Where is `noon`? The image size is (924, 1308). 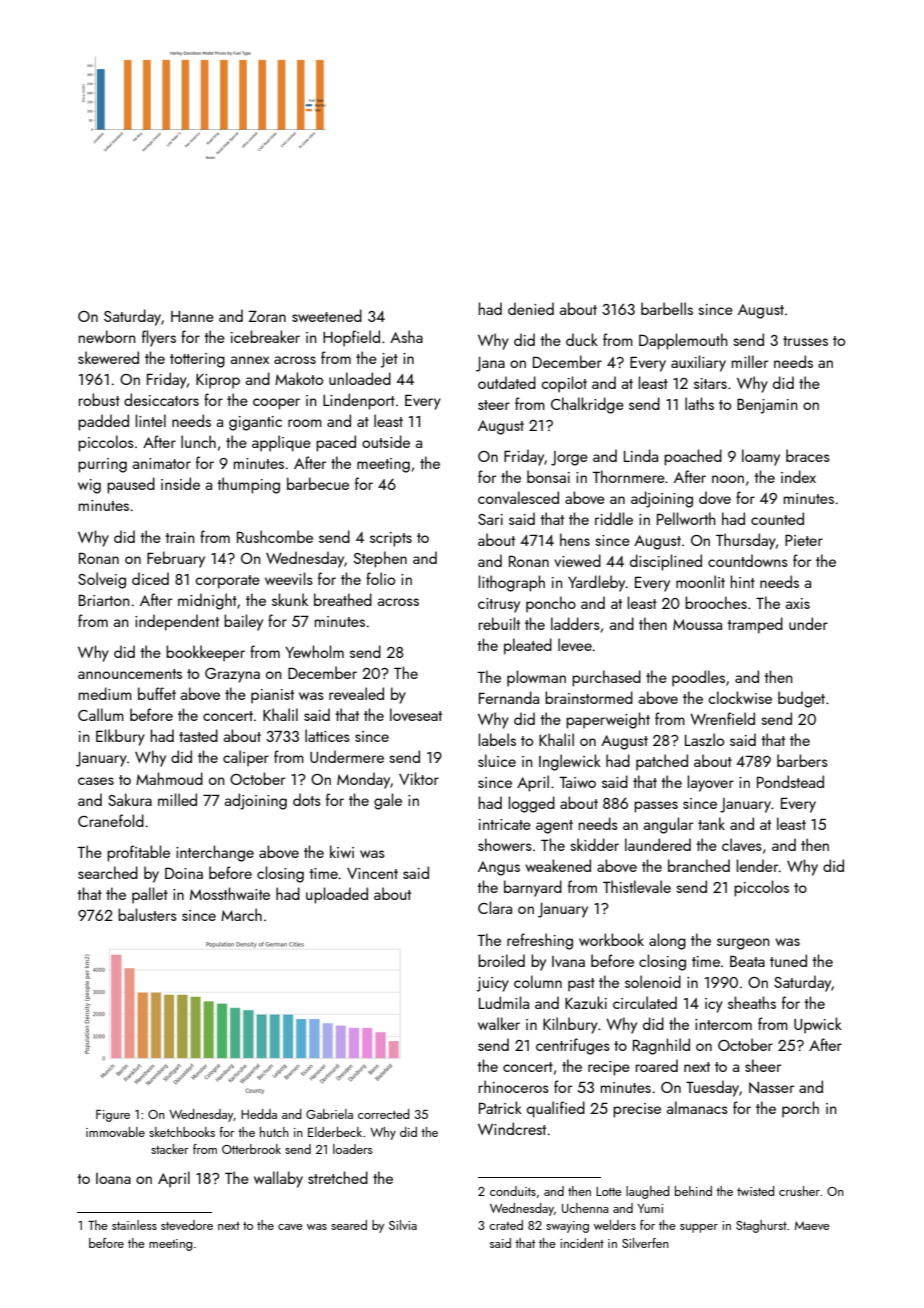 noon is located at coordinates (728, 479).
